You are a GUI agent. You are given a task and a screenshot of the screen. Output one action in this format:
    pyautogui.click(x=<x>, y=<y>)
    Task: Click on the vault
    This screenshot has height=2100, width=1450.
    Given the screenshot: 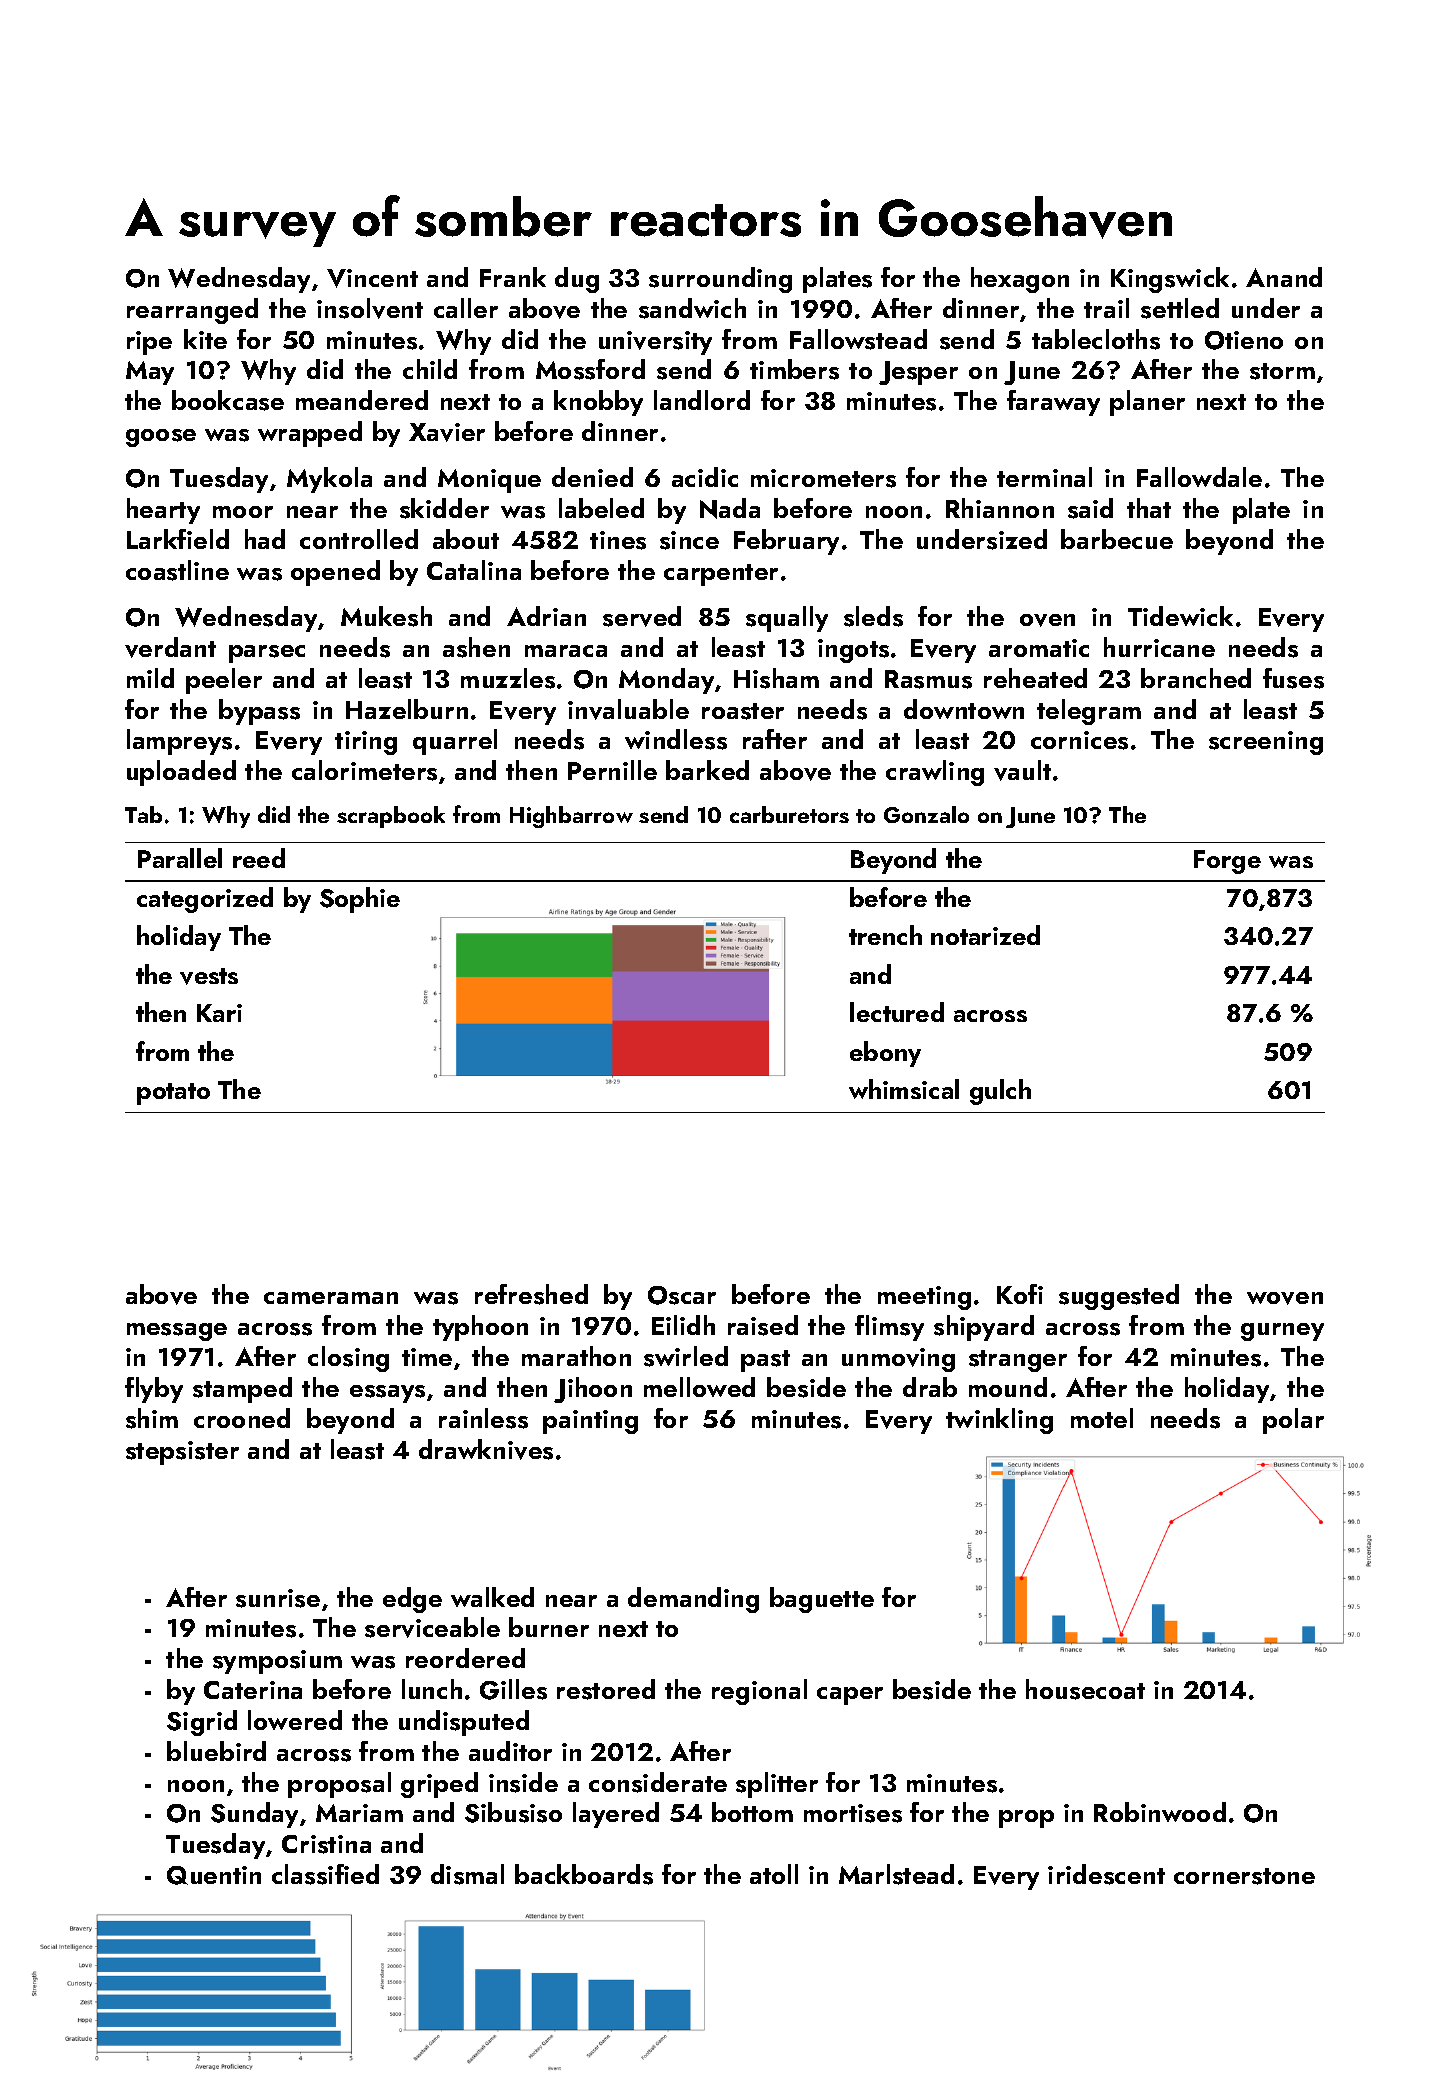 What is the action you would take?
    pyautogui.click(x=1022, y=770)
